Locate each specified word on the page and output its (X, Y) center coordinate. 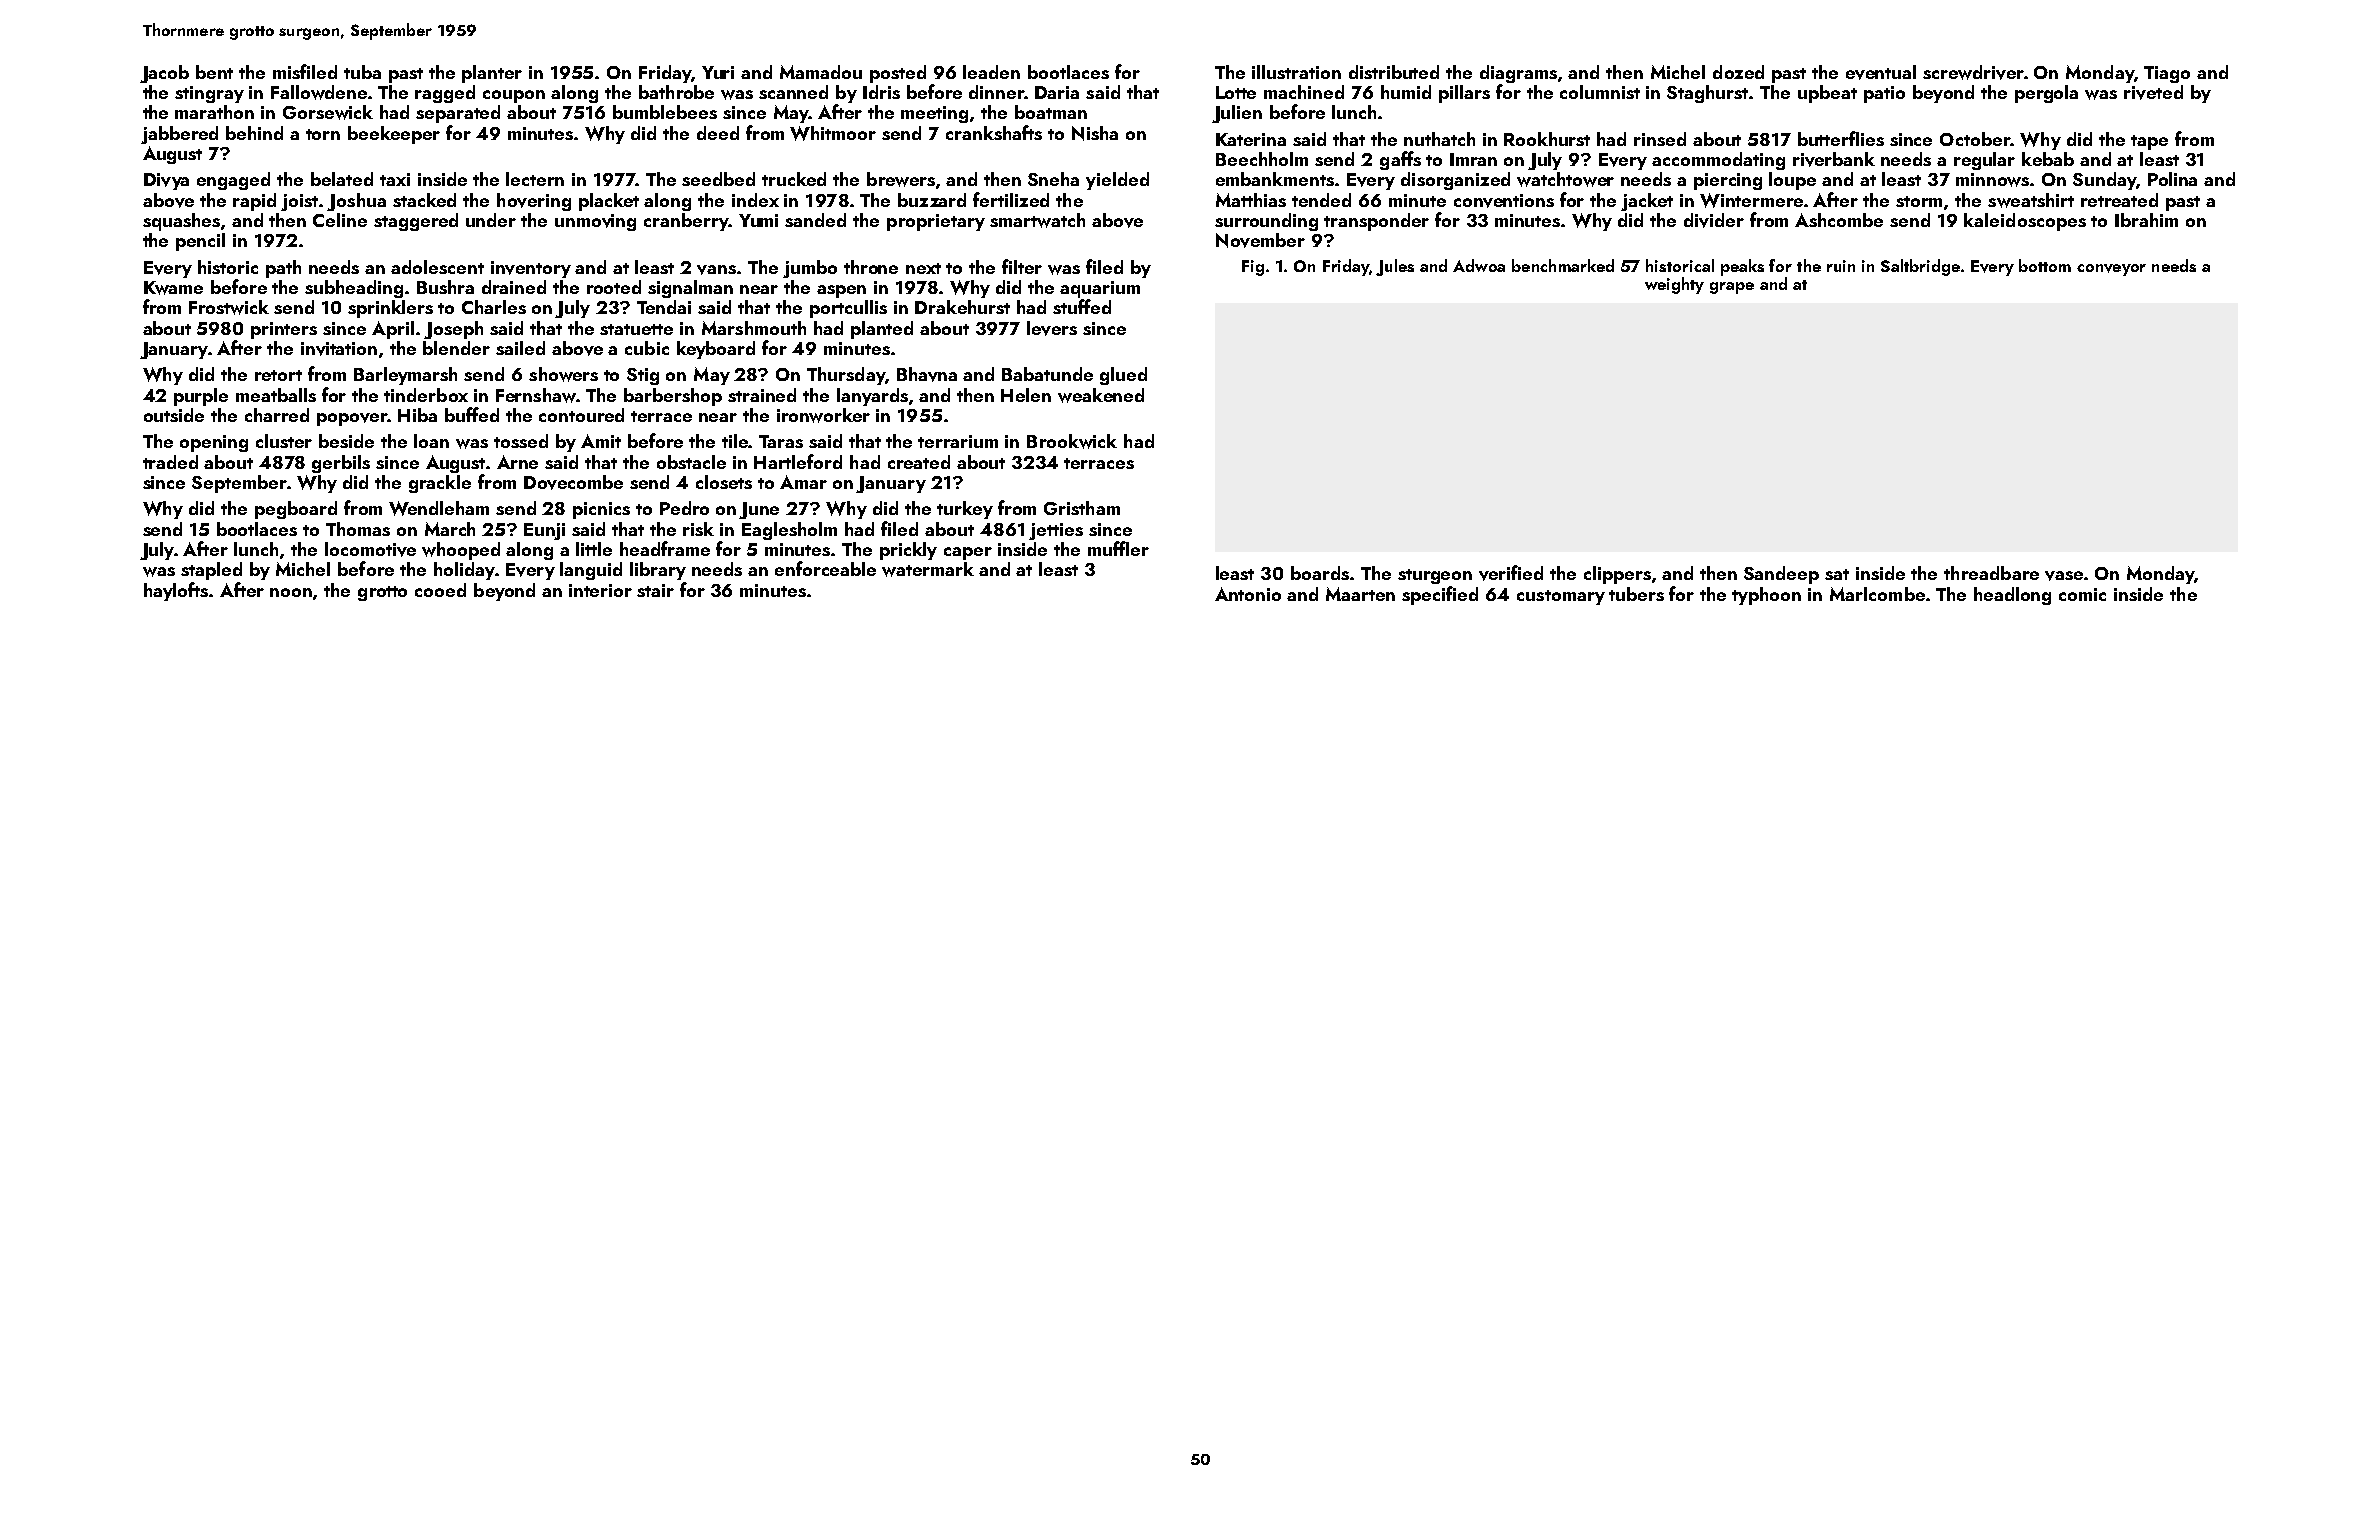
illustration (1296, 72)
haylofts (177, 591)
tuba (362, 72)
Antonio (1248, 594)
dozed (1738, 72)
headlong (2012, 596)
